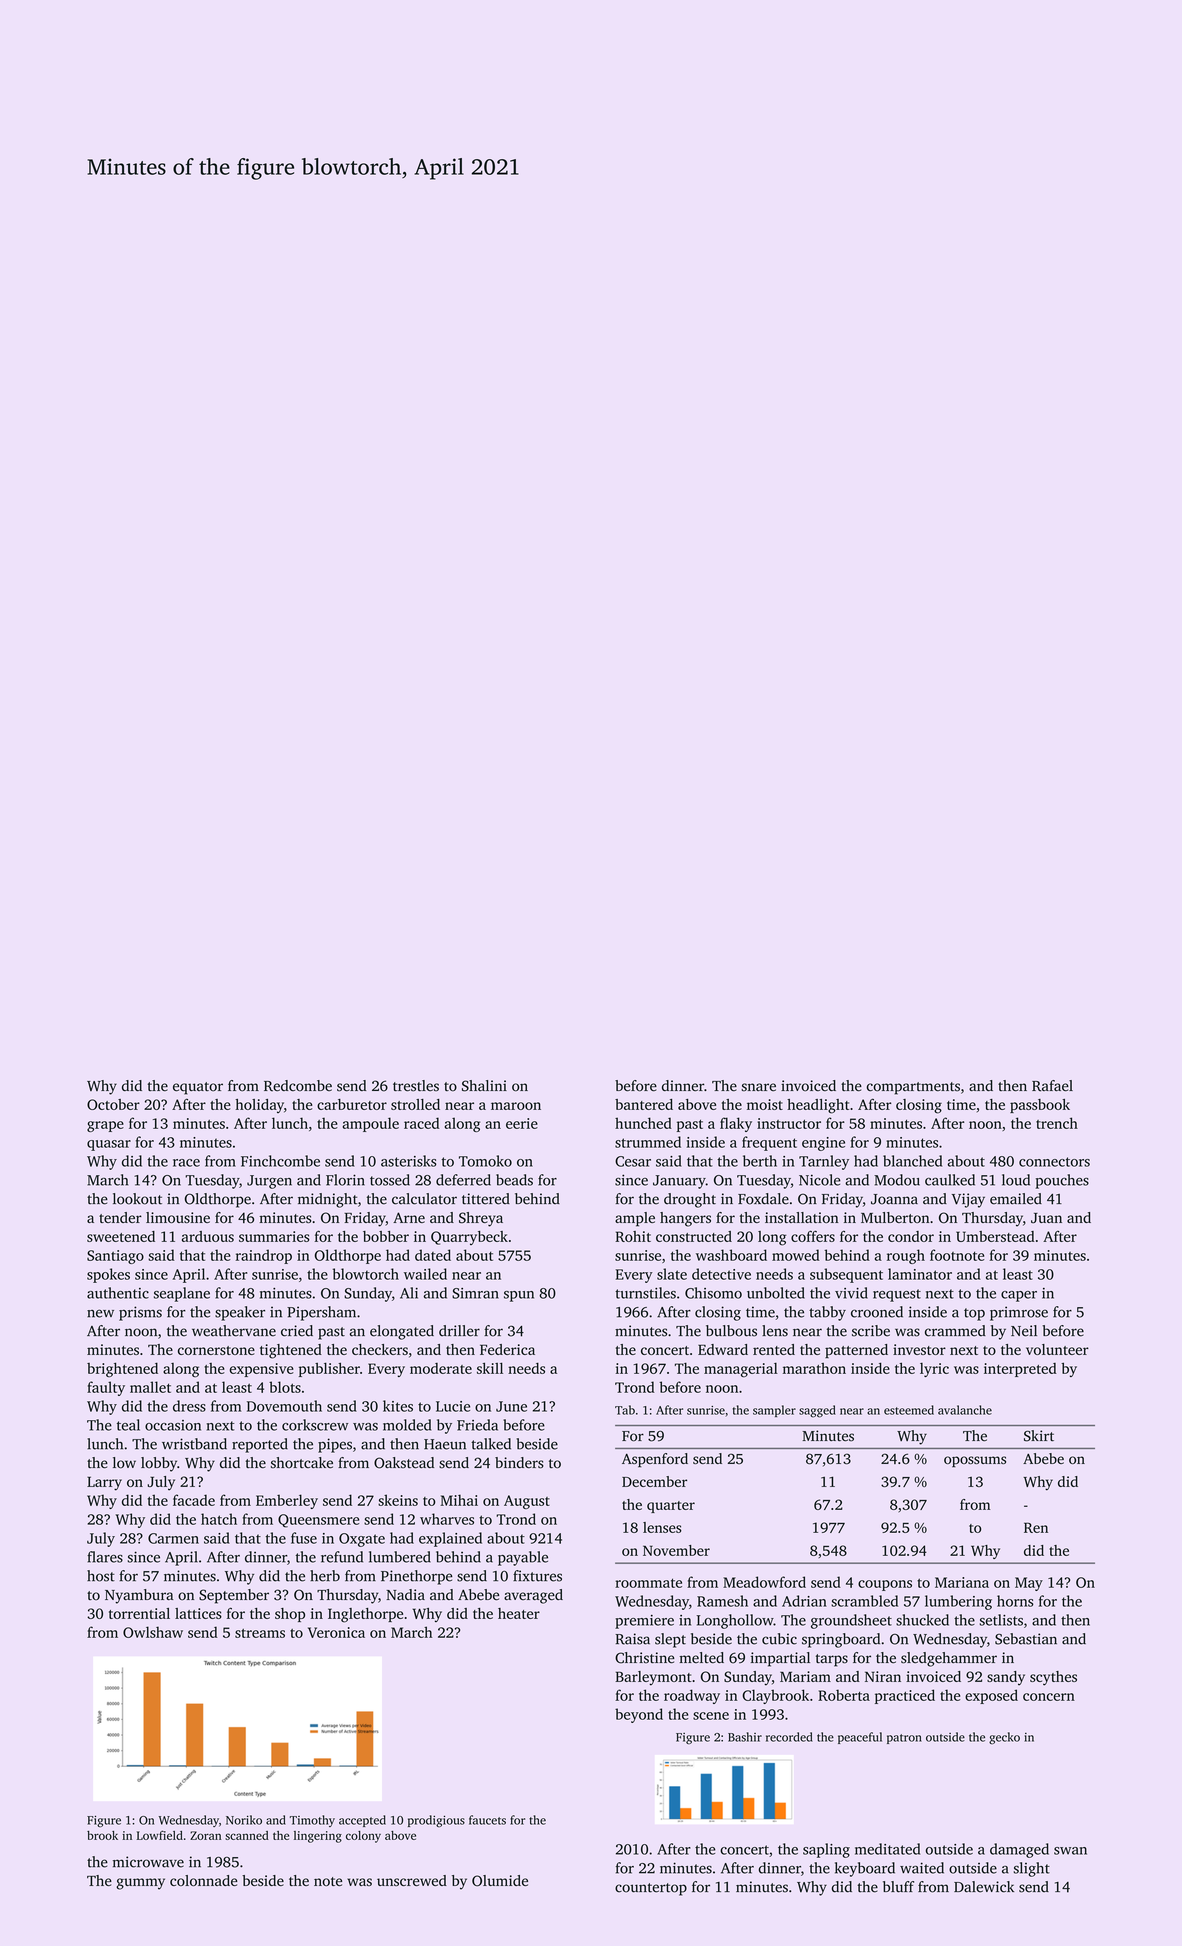  I want to click on opossums, so click(975, 1461).
